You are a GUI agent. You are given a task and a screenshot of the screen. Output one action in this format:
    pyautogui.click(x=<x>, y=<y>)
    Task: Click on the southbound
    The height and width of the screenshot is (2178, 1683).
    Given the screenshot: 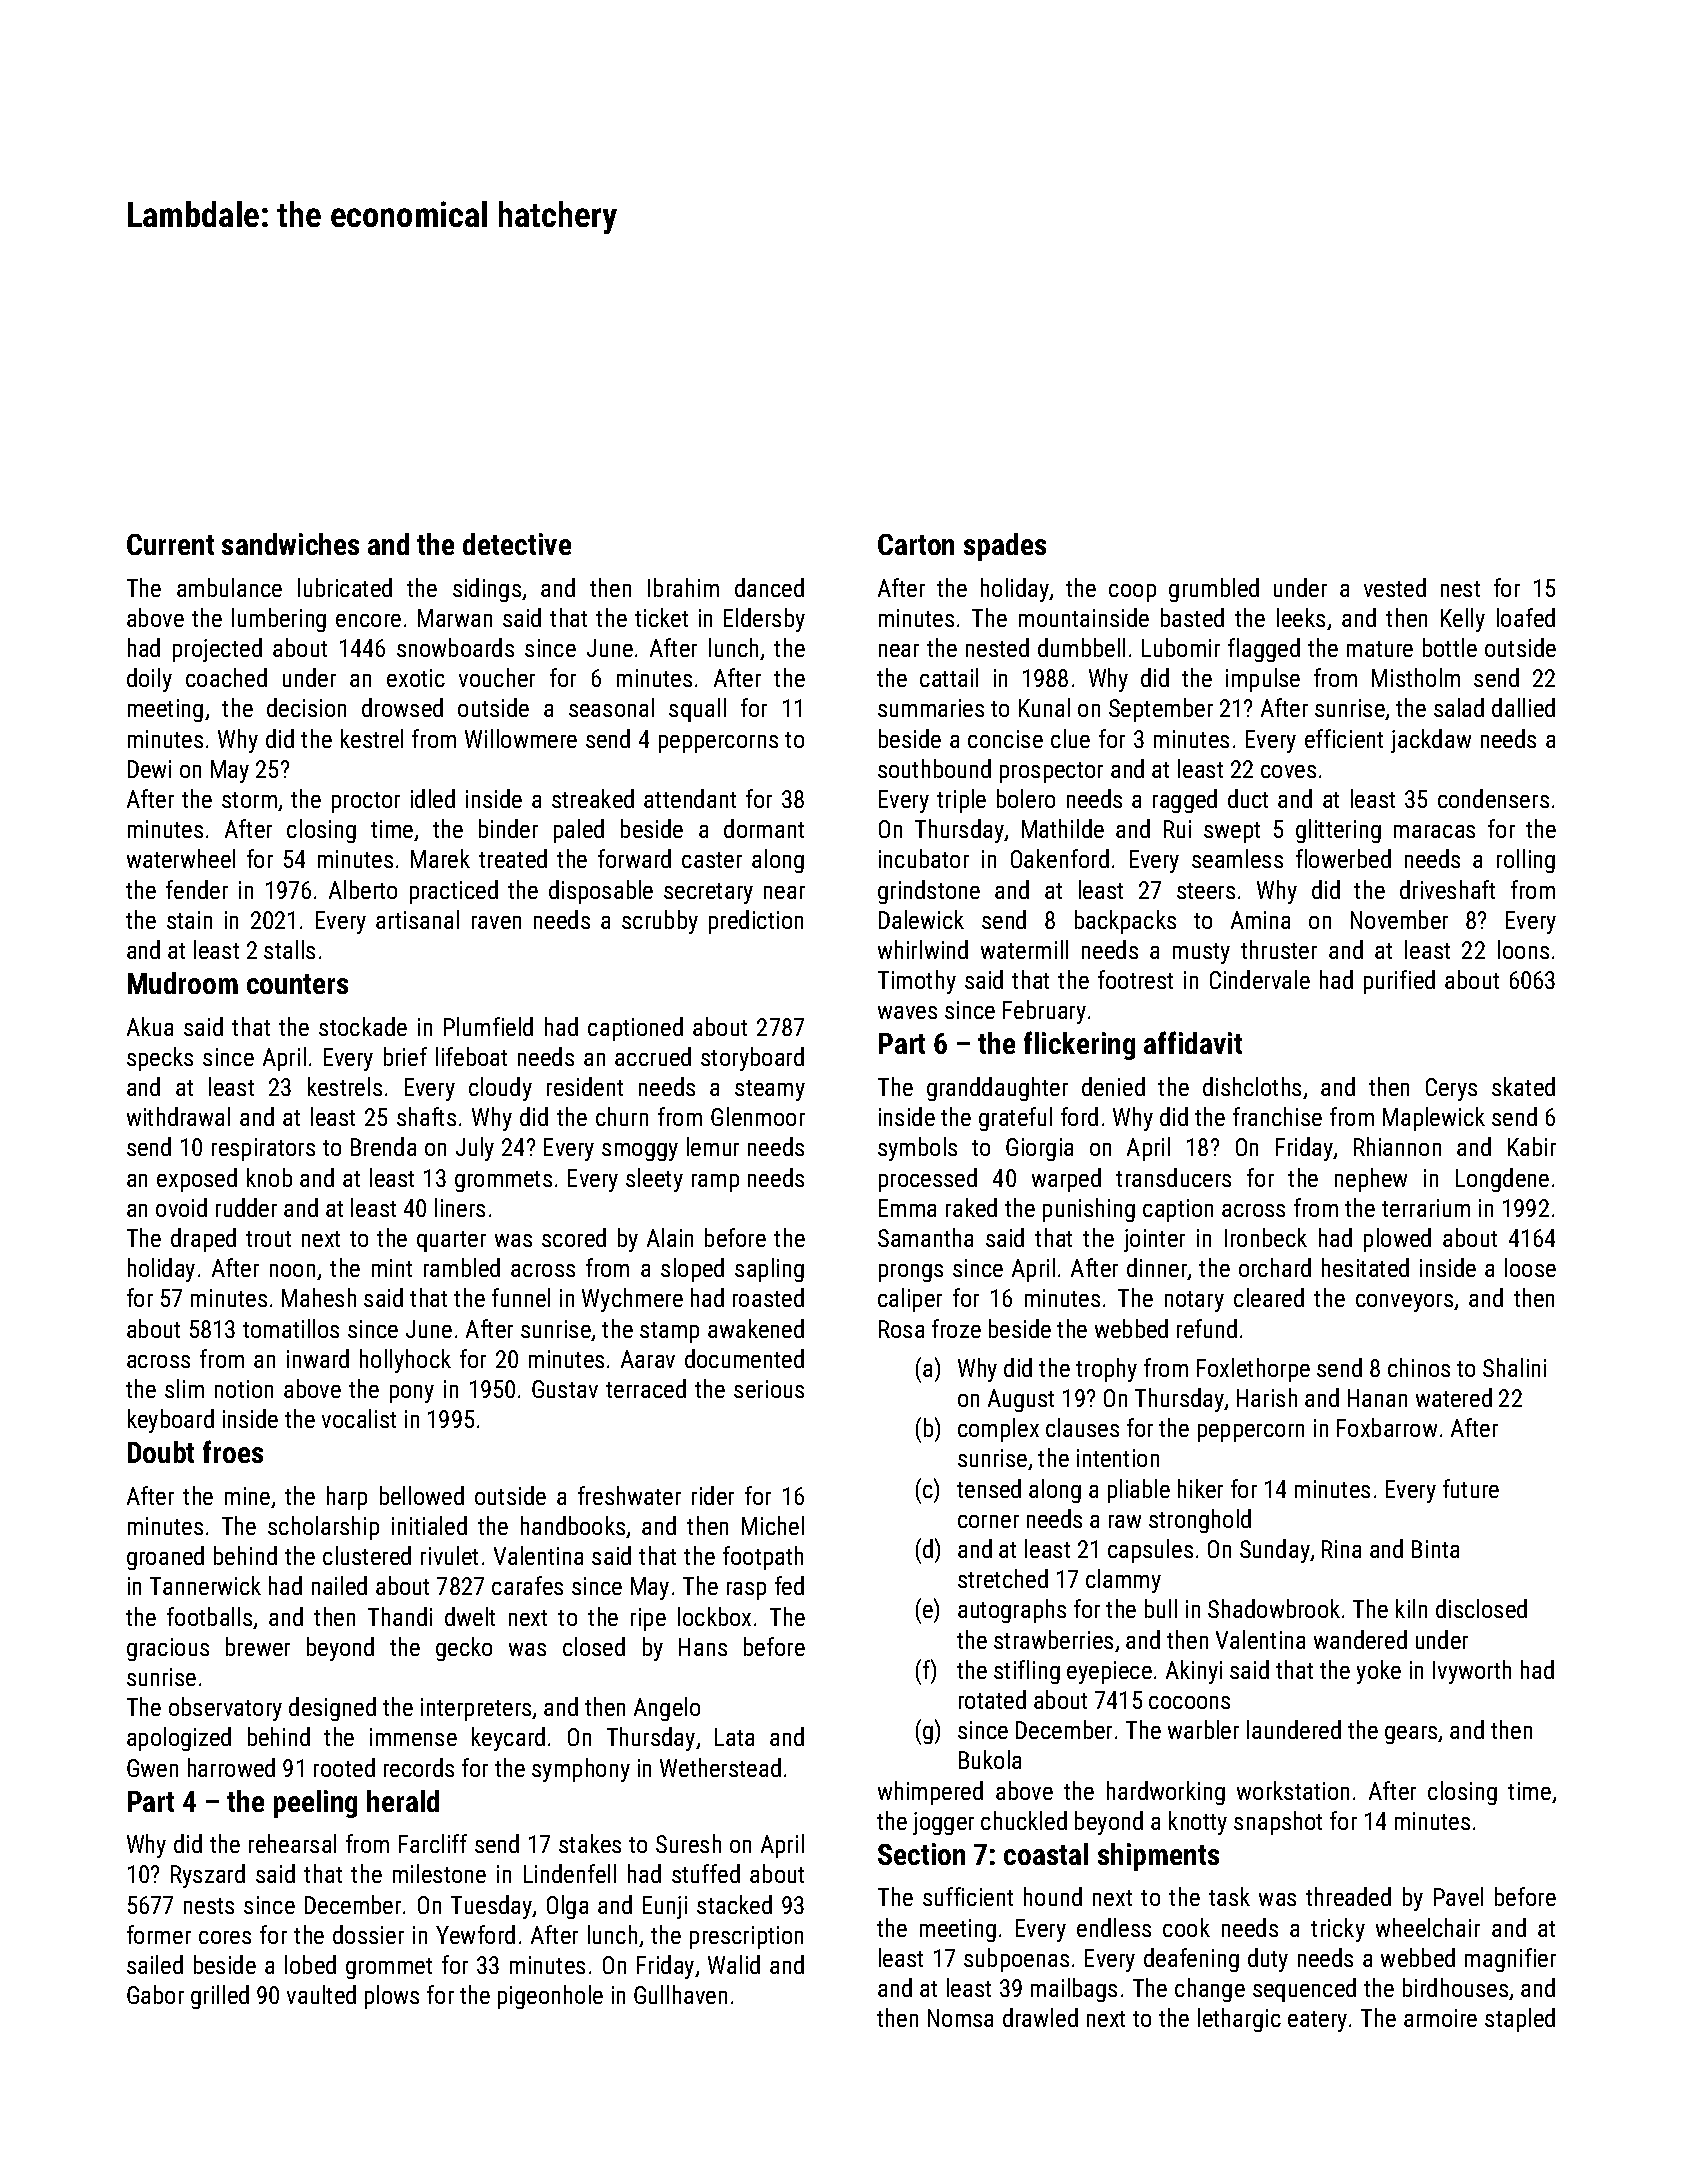 What is the action you would take?
    pyautogui.click(x=934, y=768)
